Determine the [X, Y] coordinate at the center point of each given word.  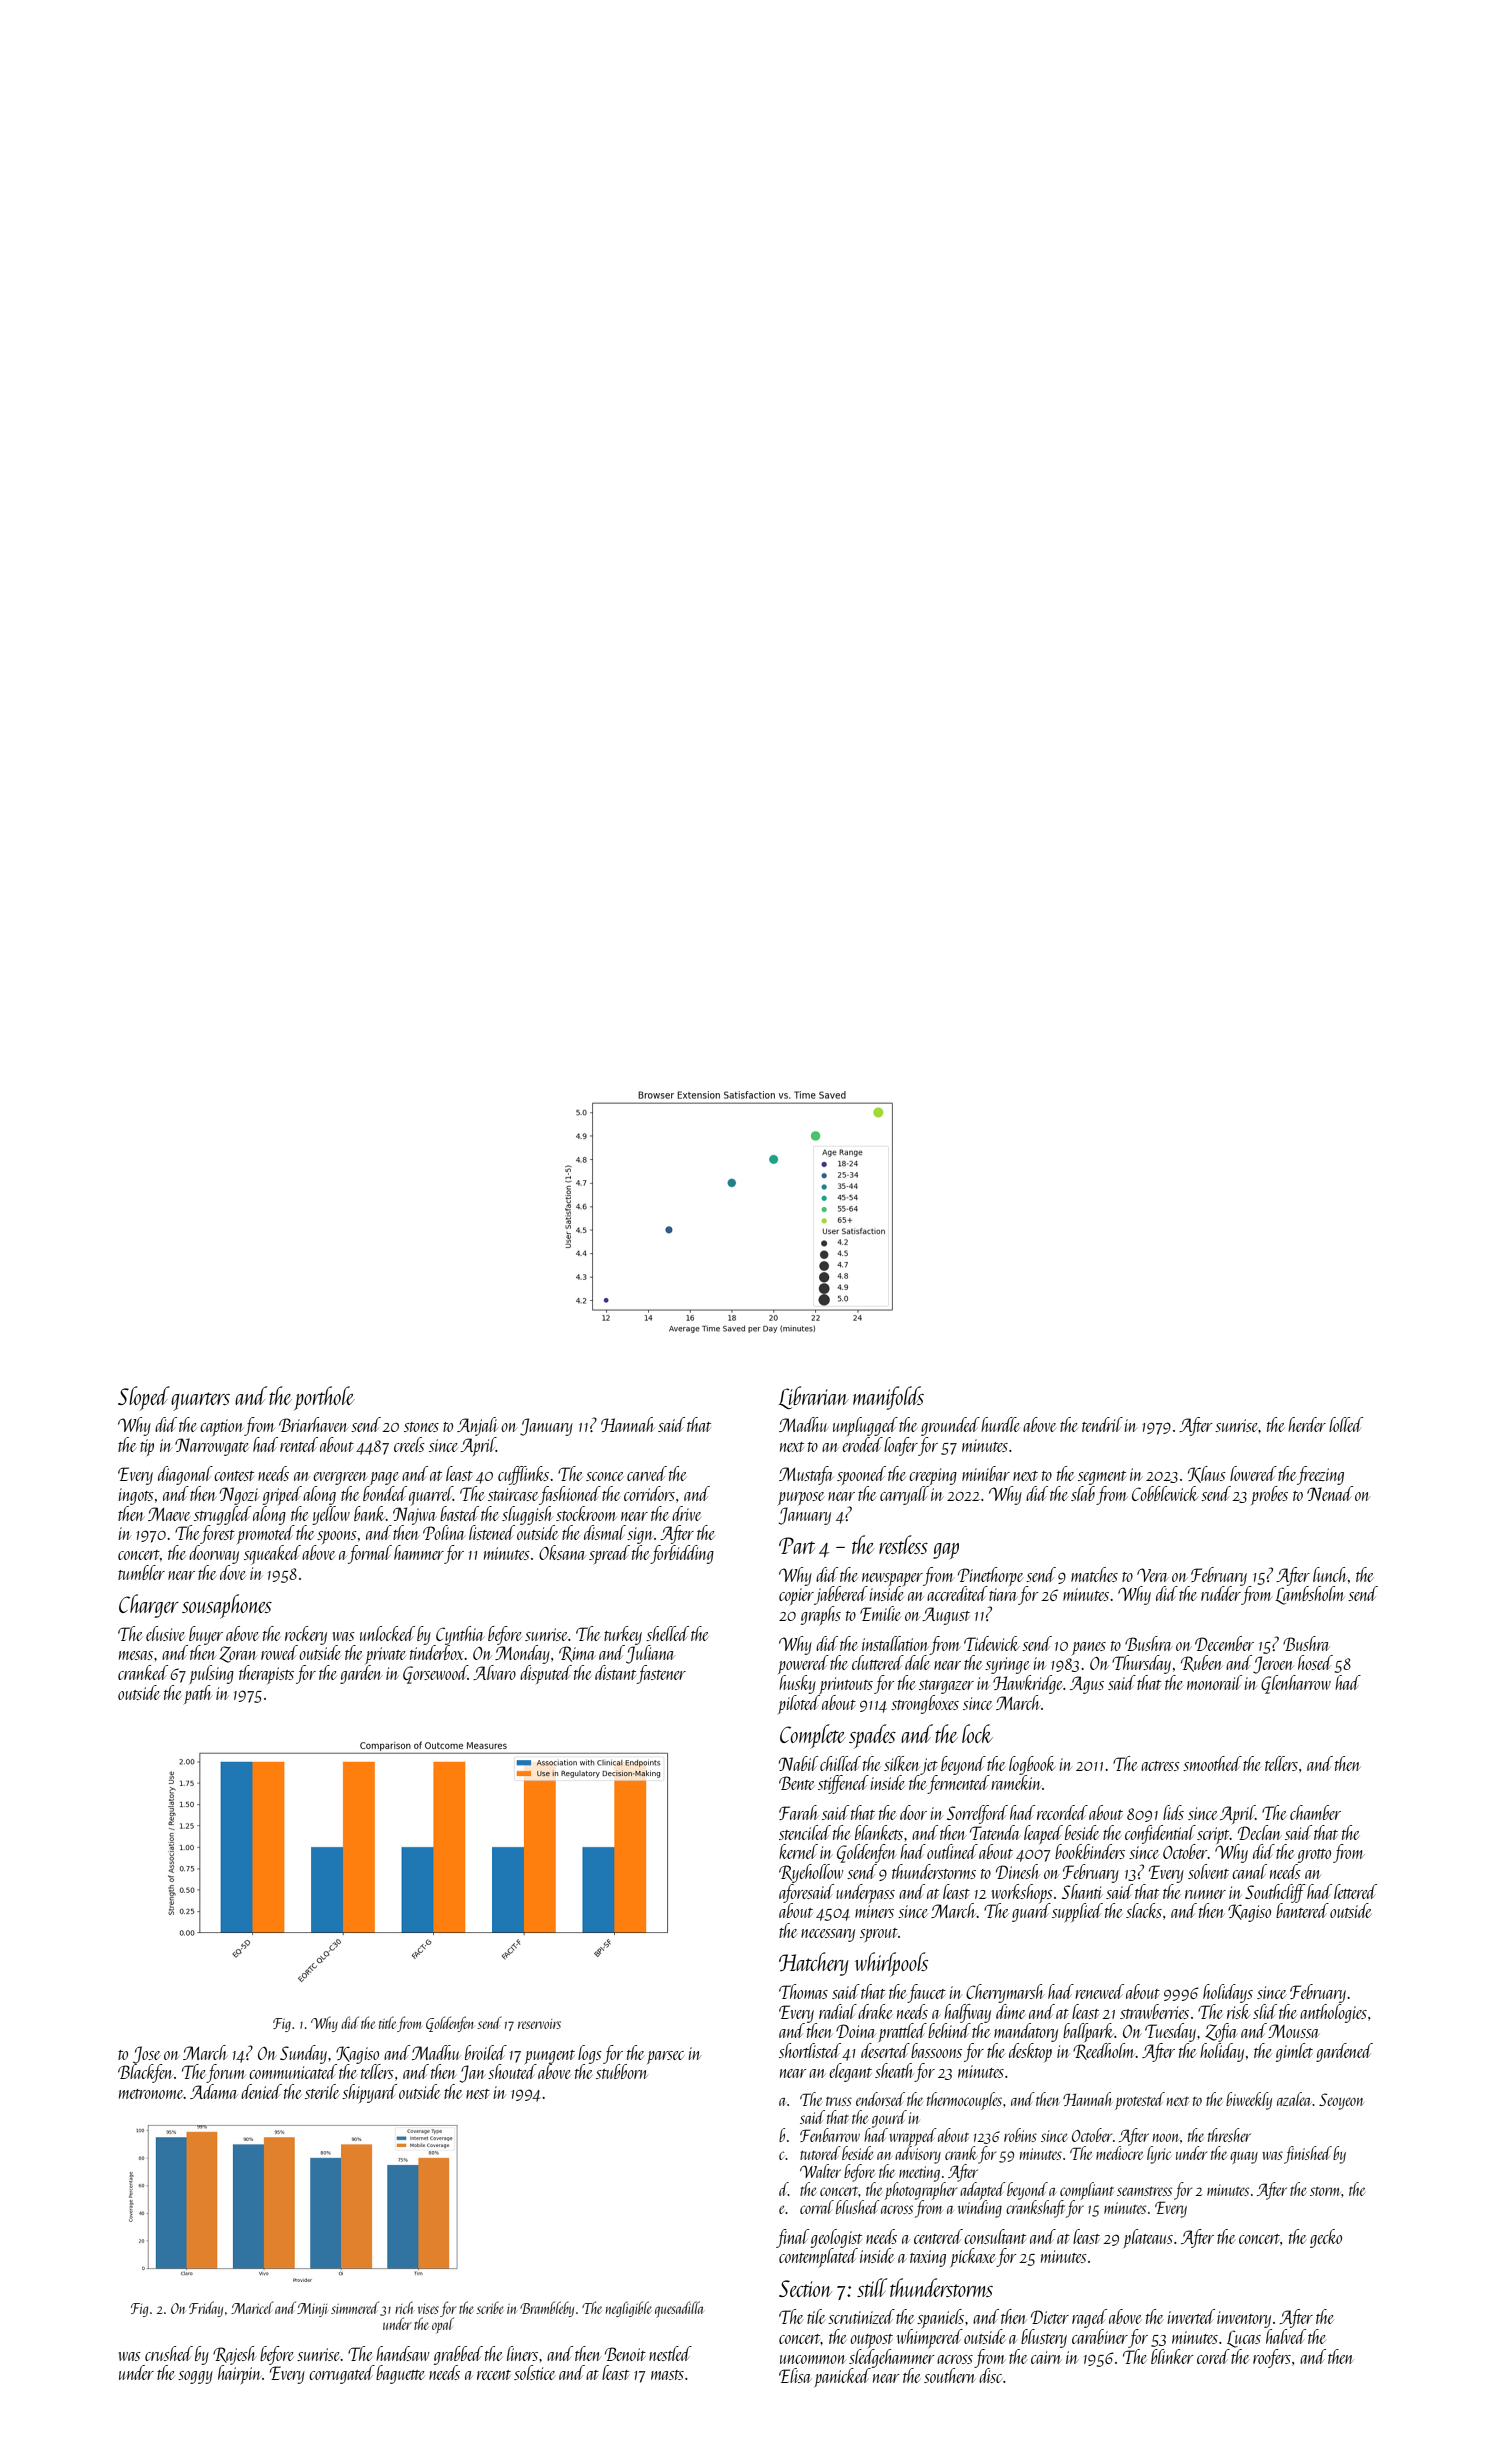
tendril [1102, 1424]
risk [1238, 2011]
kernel [798, 1851]
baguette [400, 2374]
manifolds [888, 1398]
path [198, 1694]
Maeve [169, 1514]
